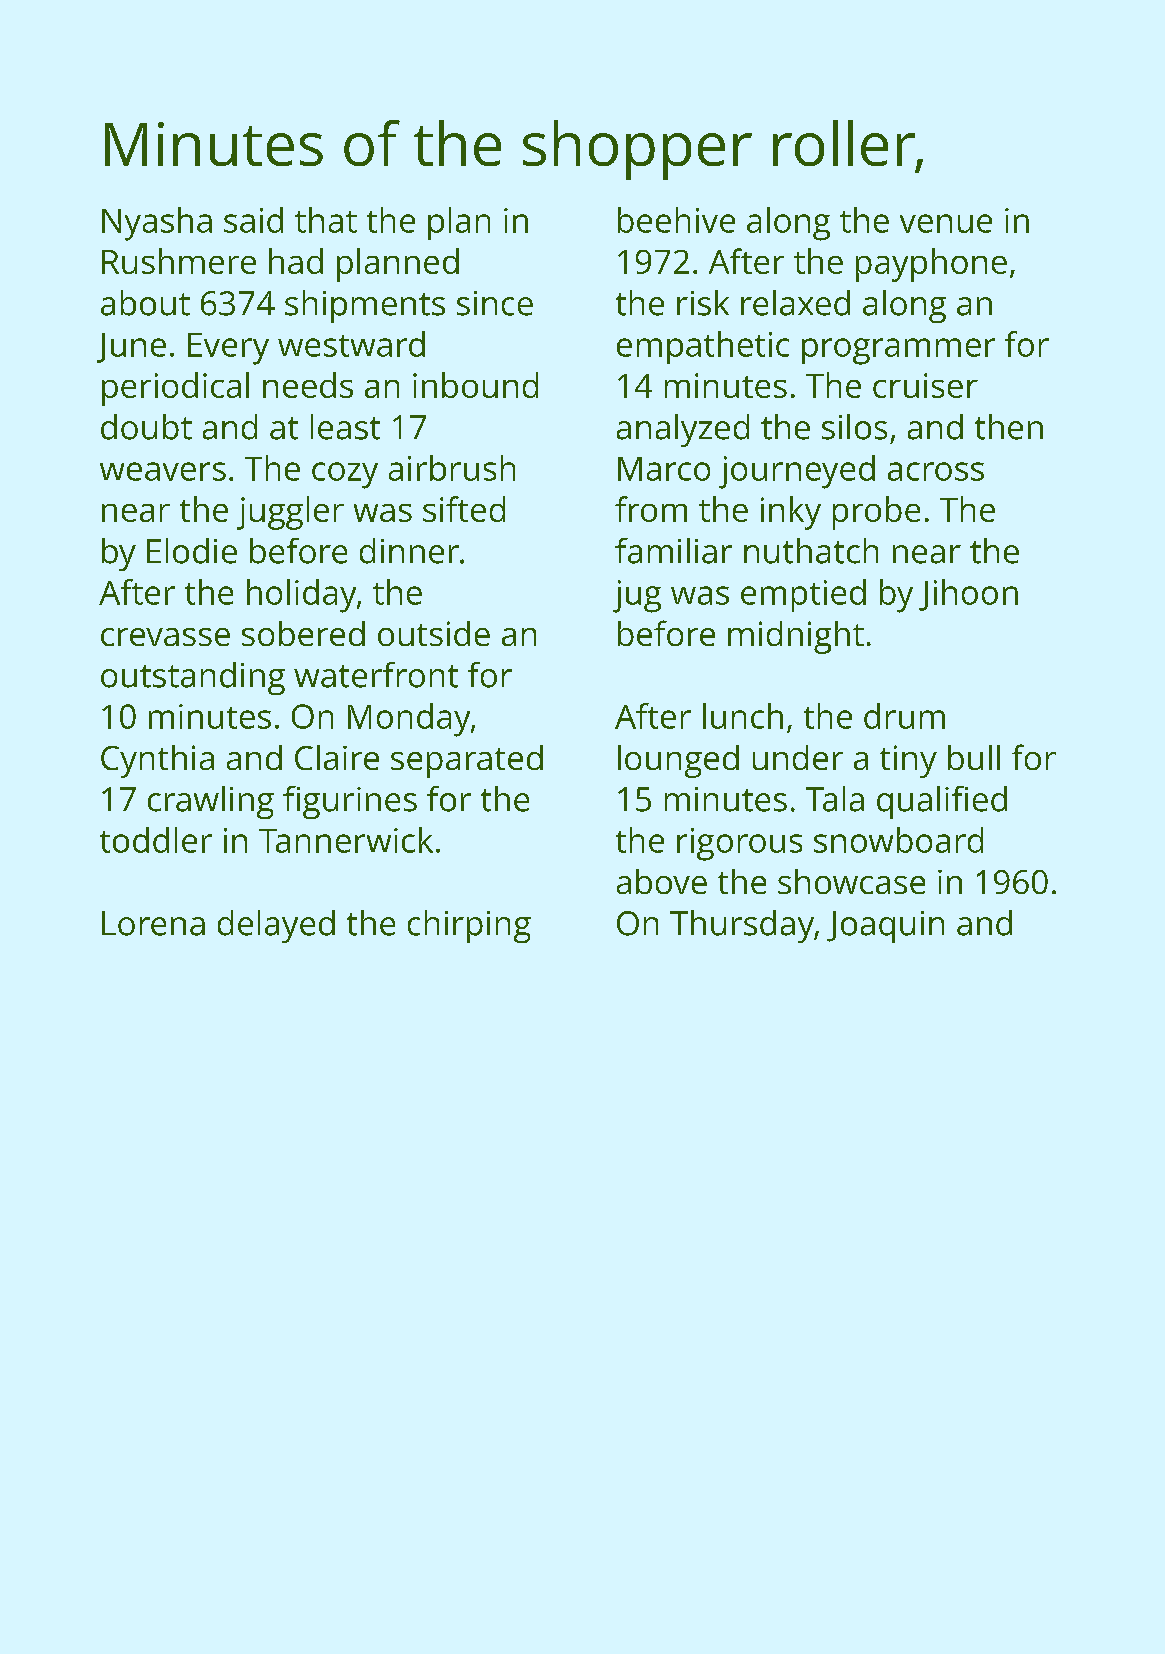 The width and height of the image is (1165, 1654). What do you see at coordinates (346, 840) in the image?
I see `Tannerwick` at bounding box center [346, 840].
